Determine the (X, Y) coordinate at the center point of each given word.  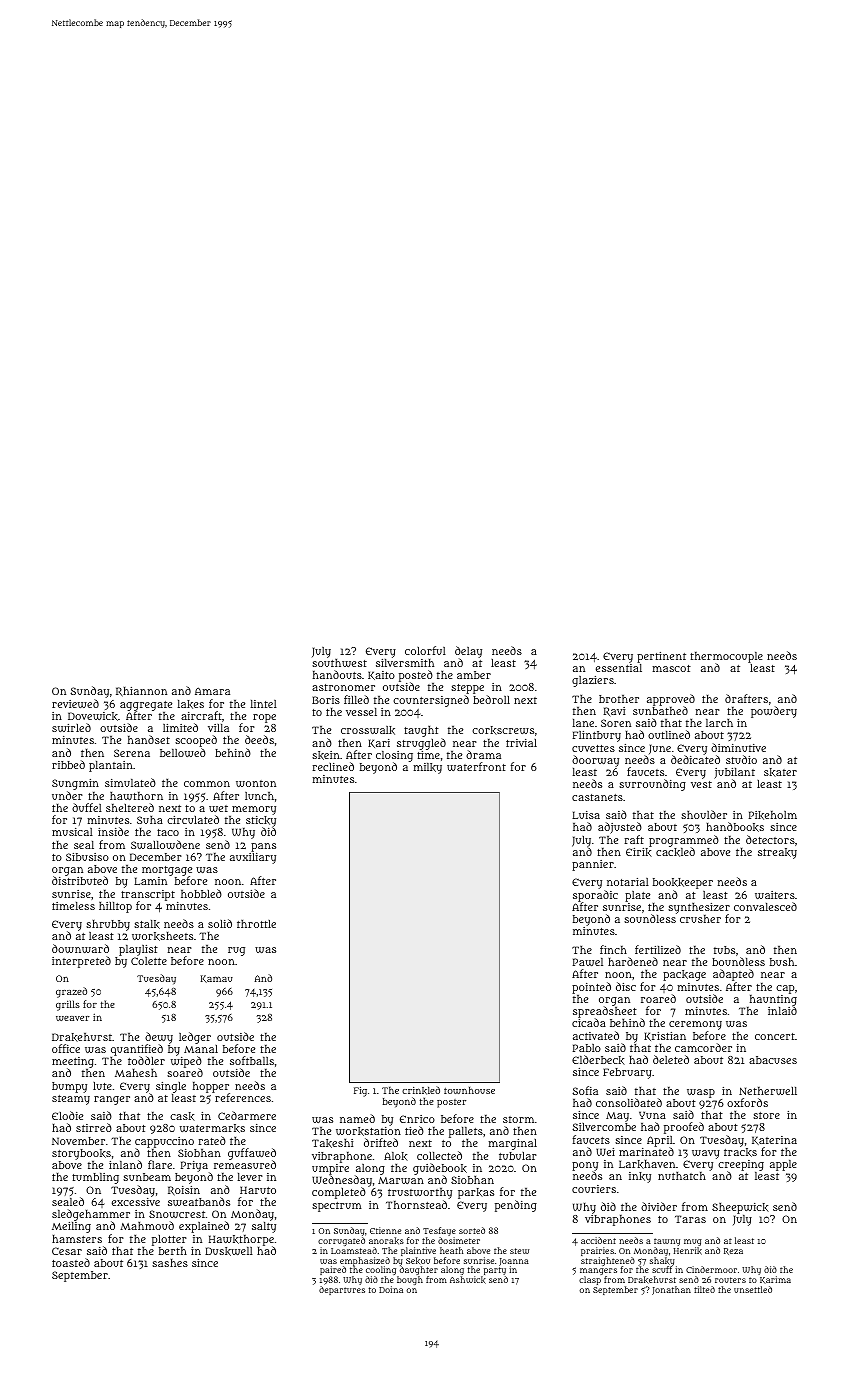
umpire (330, 1170)
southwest (339, 663)
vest (701, 784)
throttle (256, 924)
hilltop (115, 907)
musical (72, 832)
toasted (71, 1262)
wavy (706, 1154)
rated (212, 1140)
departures (342, 1290)
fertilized (658, 949)
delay (468, 652)
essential (619, 668)
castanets (597, 797)
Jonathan (671, 1290)
